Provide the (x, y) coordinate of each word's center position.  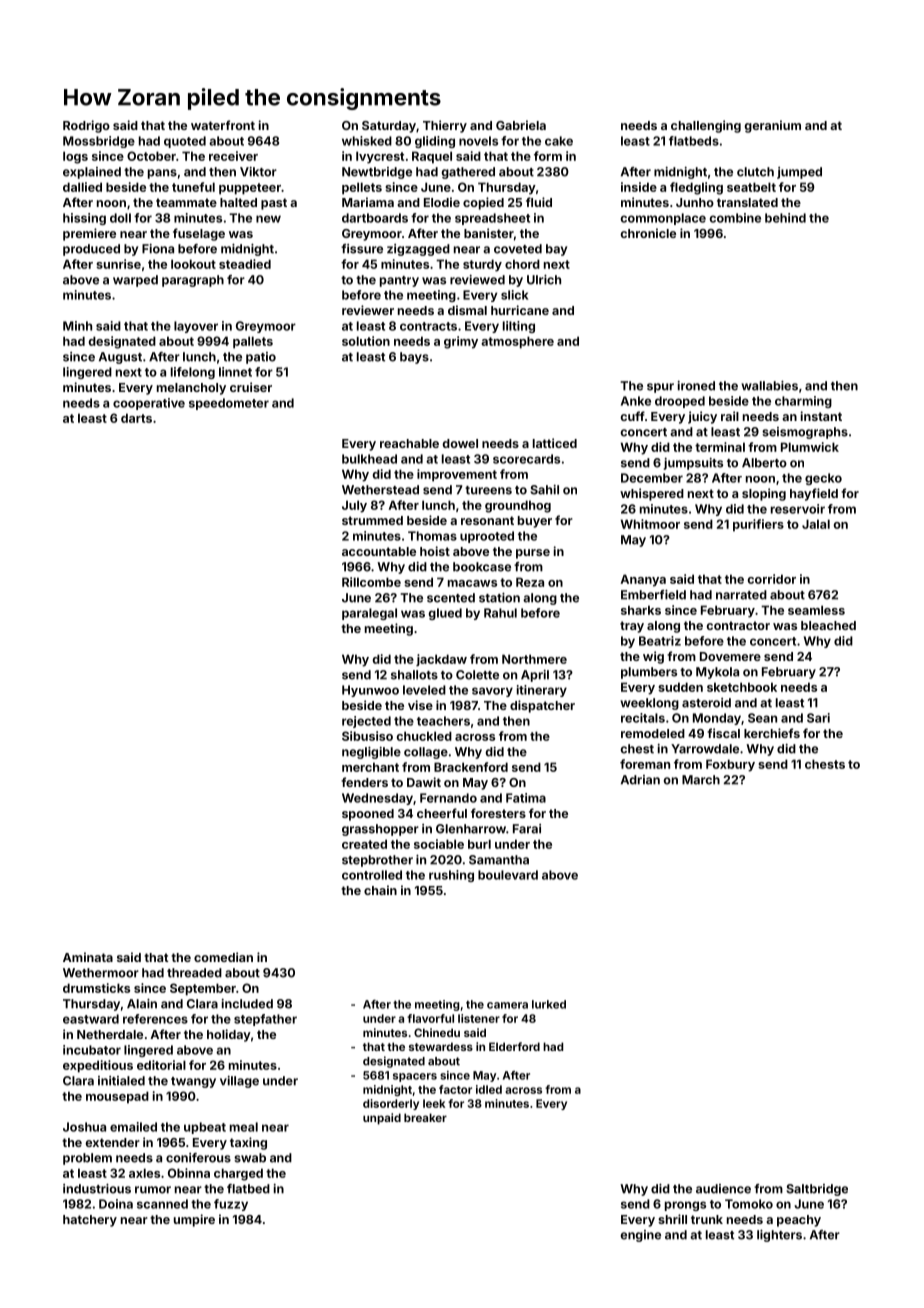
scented (451, 598)
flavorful (430, 1018)
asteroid (706, 703)
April (535, 676)
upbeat (205, 1128)
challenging (706, 126)
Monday (717, 719)
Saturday (389, 127)
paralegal (369, 614)
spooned (368, 815)
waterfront (223, 125)
